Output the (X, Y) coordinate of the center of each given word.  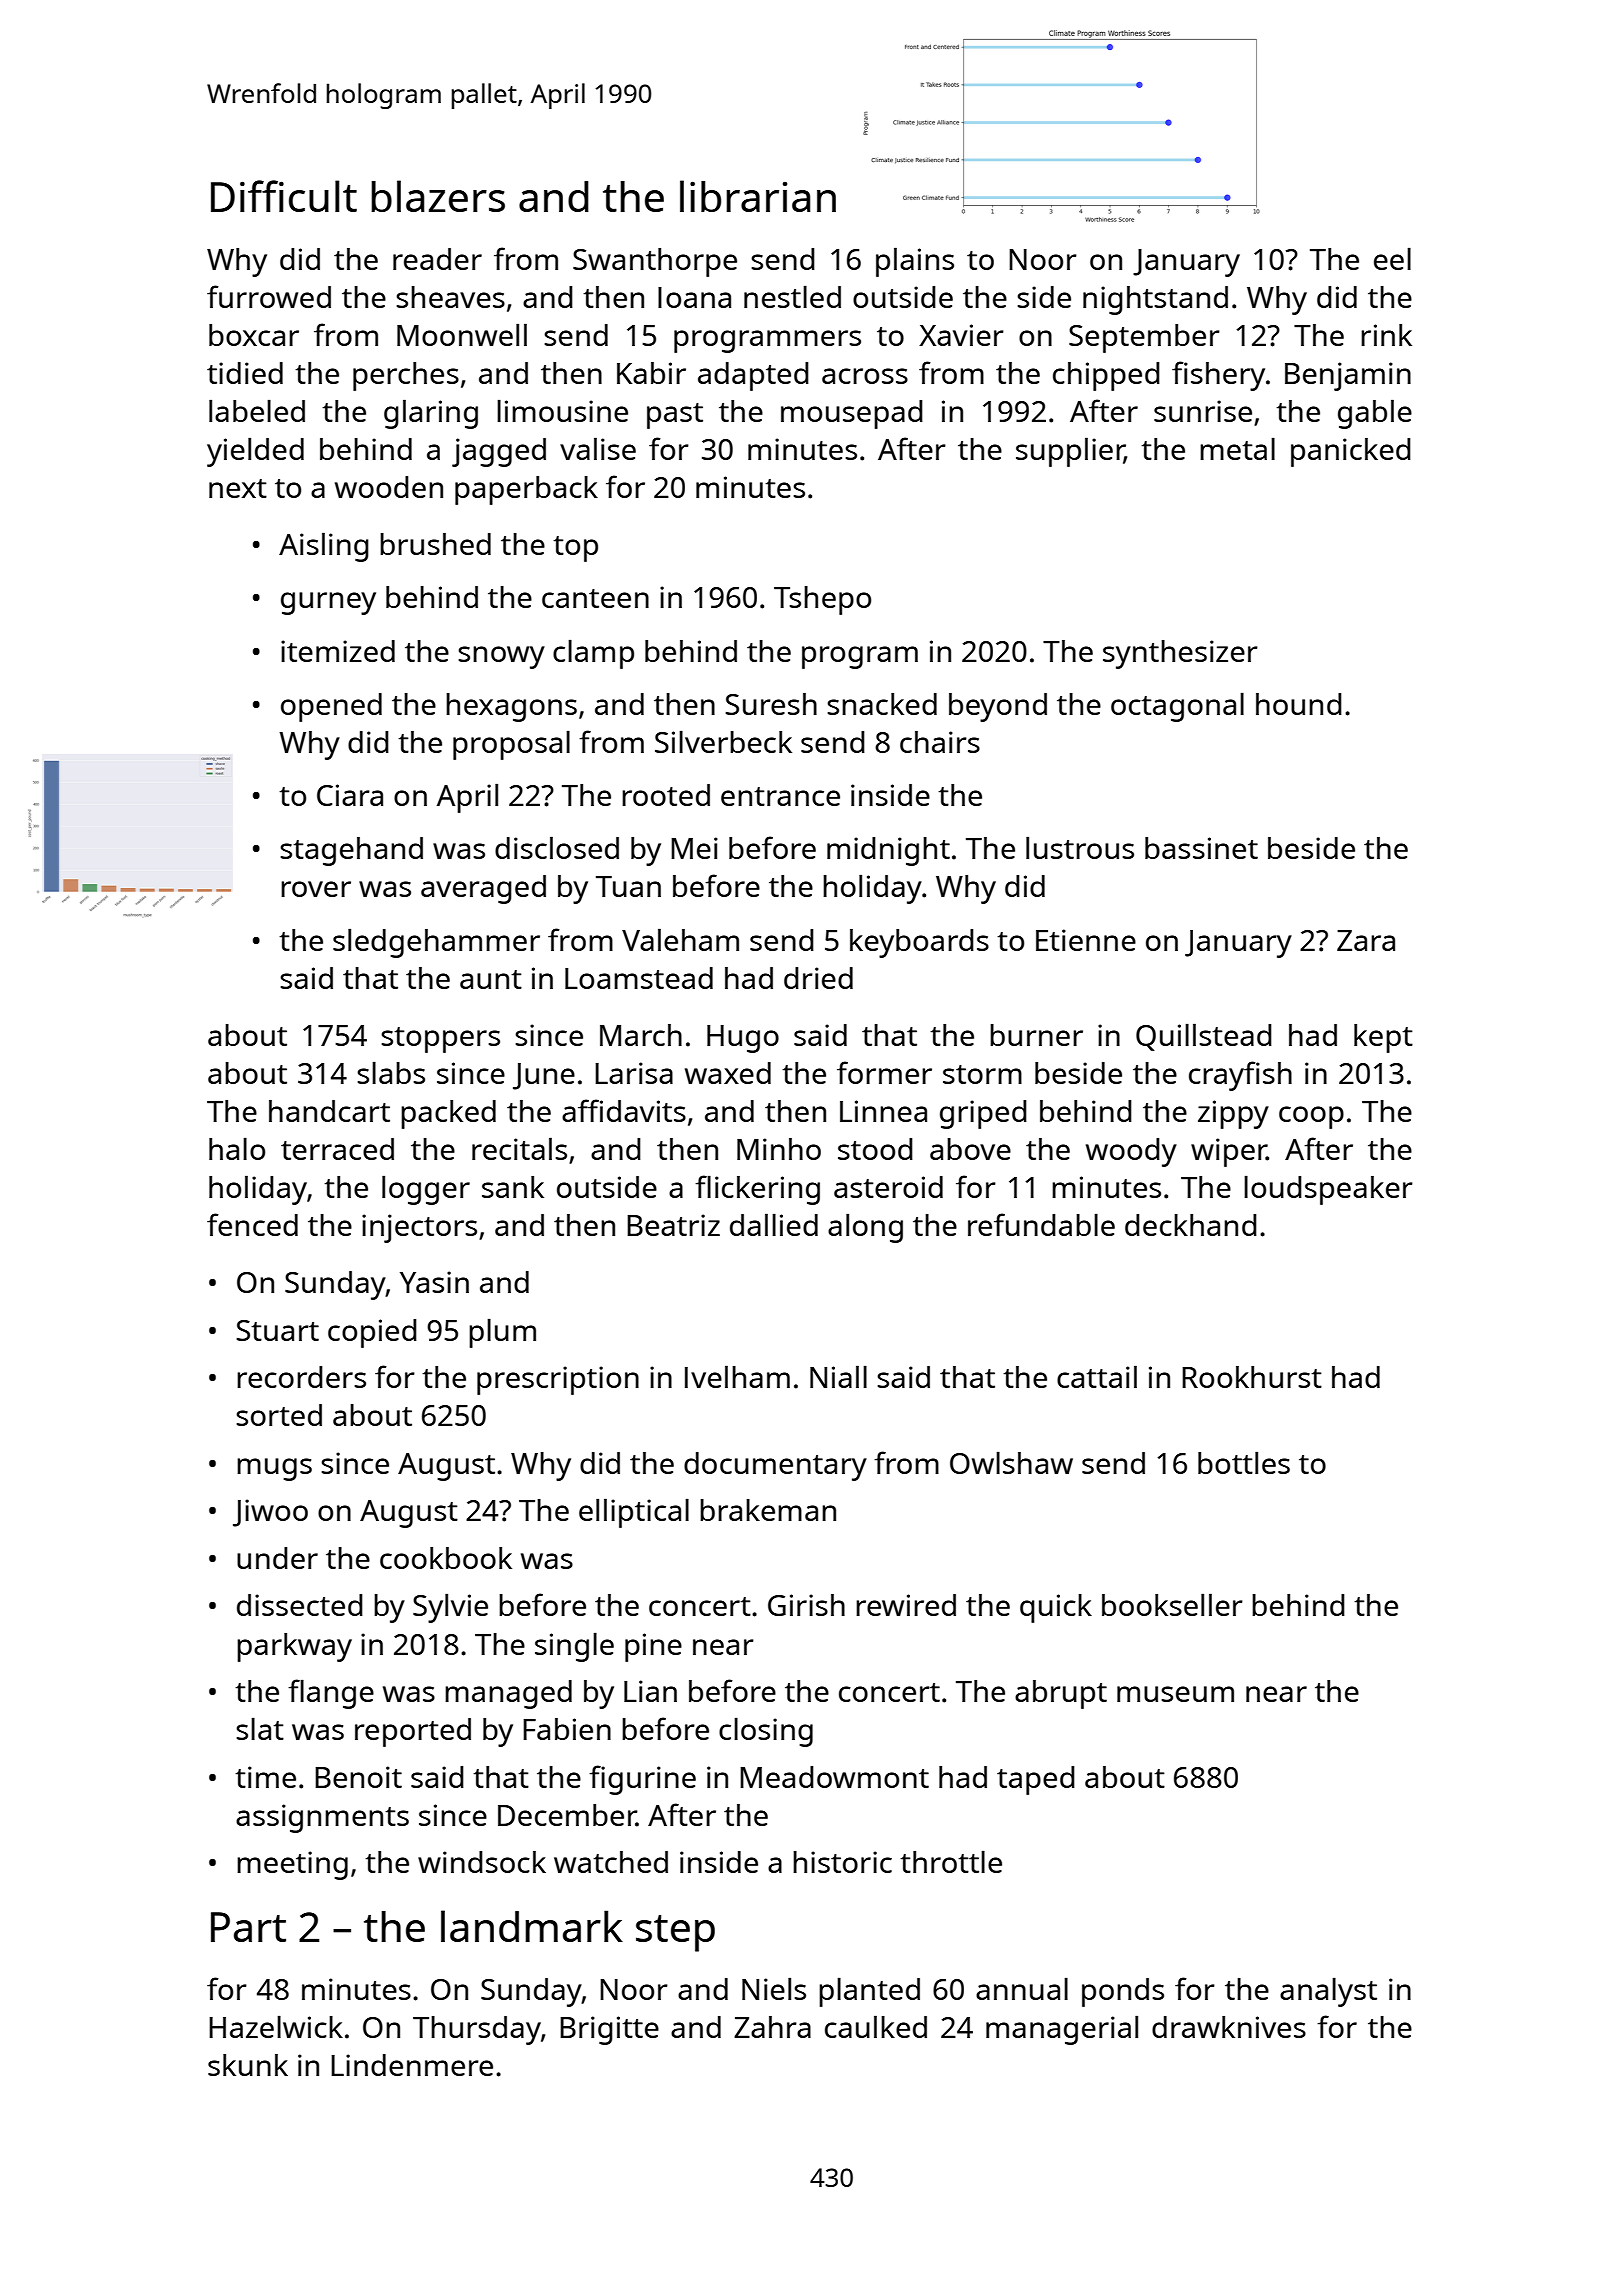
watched (611, 1862)
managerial (1062, 2030)
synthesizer (1180, 654)
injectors (419, 1228)
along (865, 1228)
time (265, 1777)
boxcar (254, 335)
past (675, 416)
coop (1311, 1117)
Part (248, 1927)
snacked (882, 704)
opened (331, 707)
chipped (1106, 376)
